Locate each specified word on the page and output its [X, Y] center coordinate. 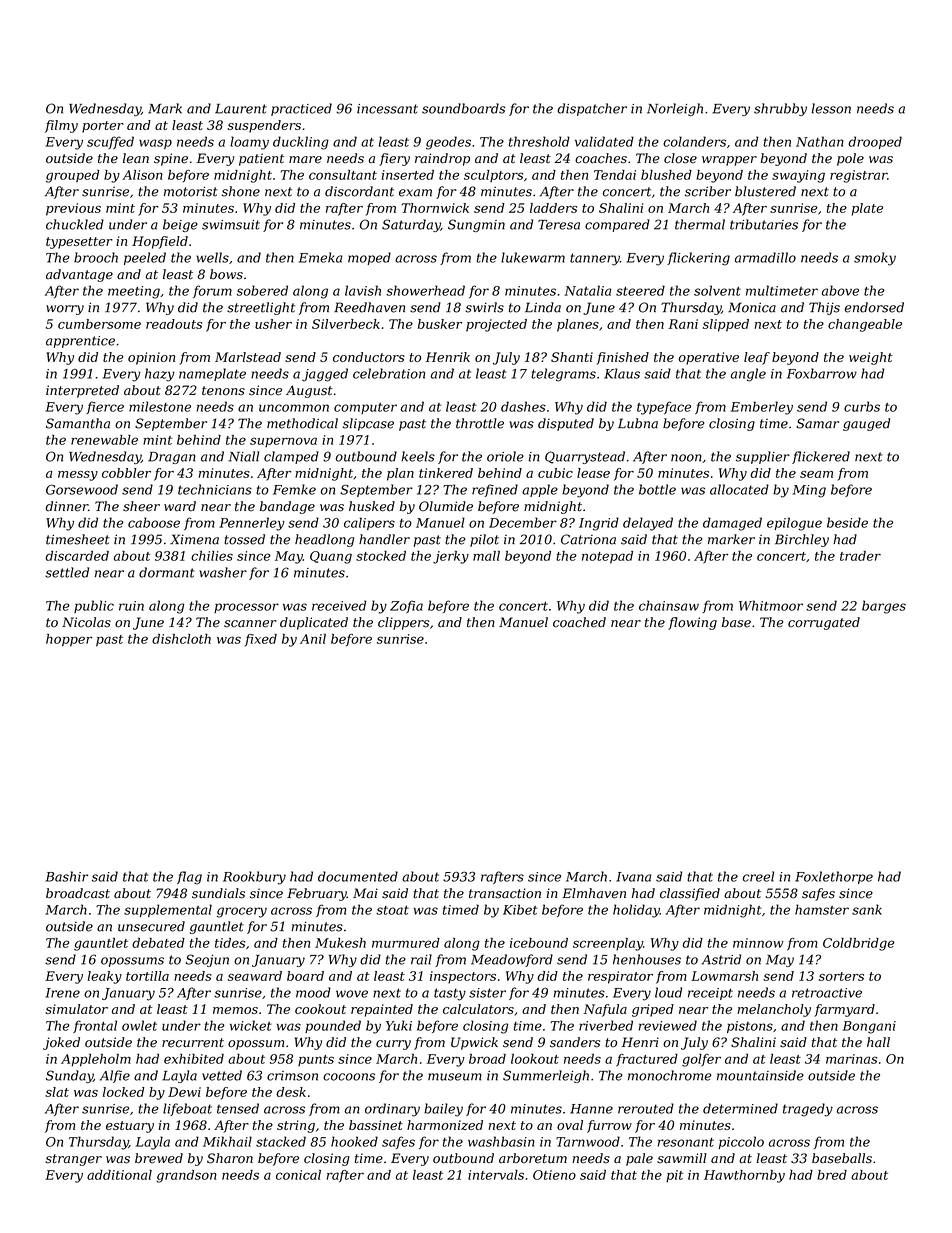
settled [67, 572]
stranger [74, 1160]
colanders [694, 141]
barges [884, 607]
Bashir [66, 876]
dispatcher [592, 109]
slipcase [368, 424]
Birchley [802, 540]
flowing [692, 623]
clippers [403, 623]
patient [261, 159]
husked [372, 506]
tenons [223, 391]
